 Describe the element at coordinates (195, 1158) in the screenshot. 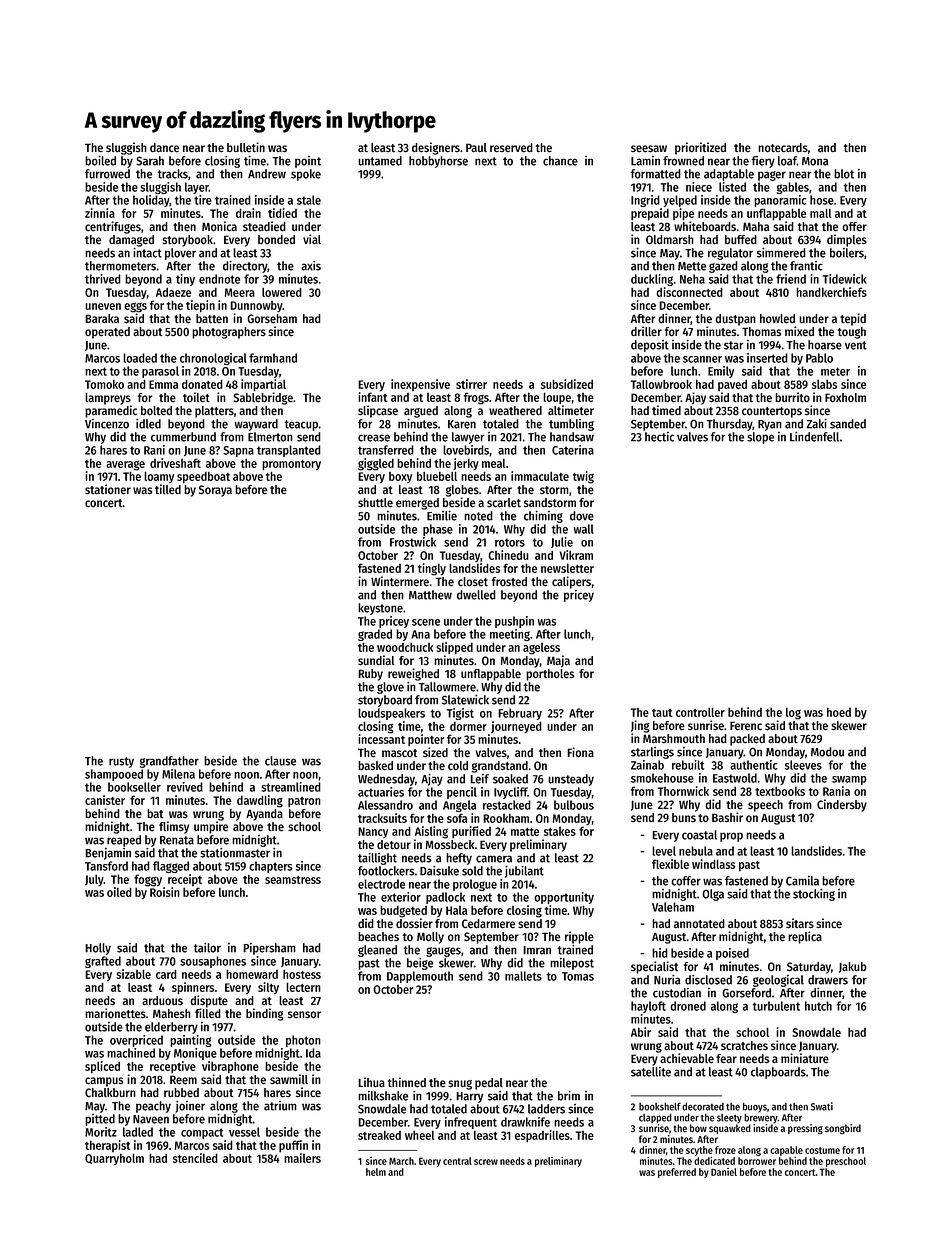

I see `stenciled` at that location.
